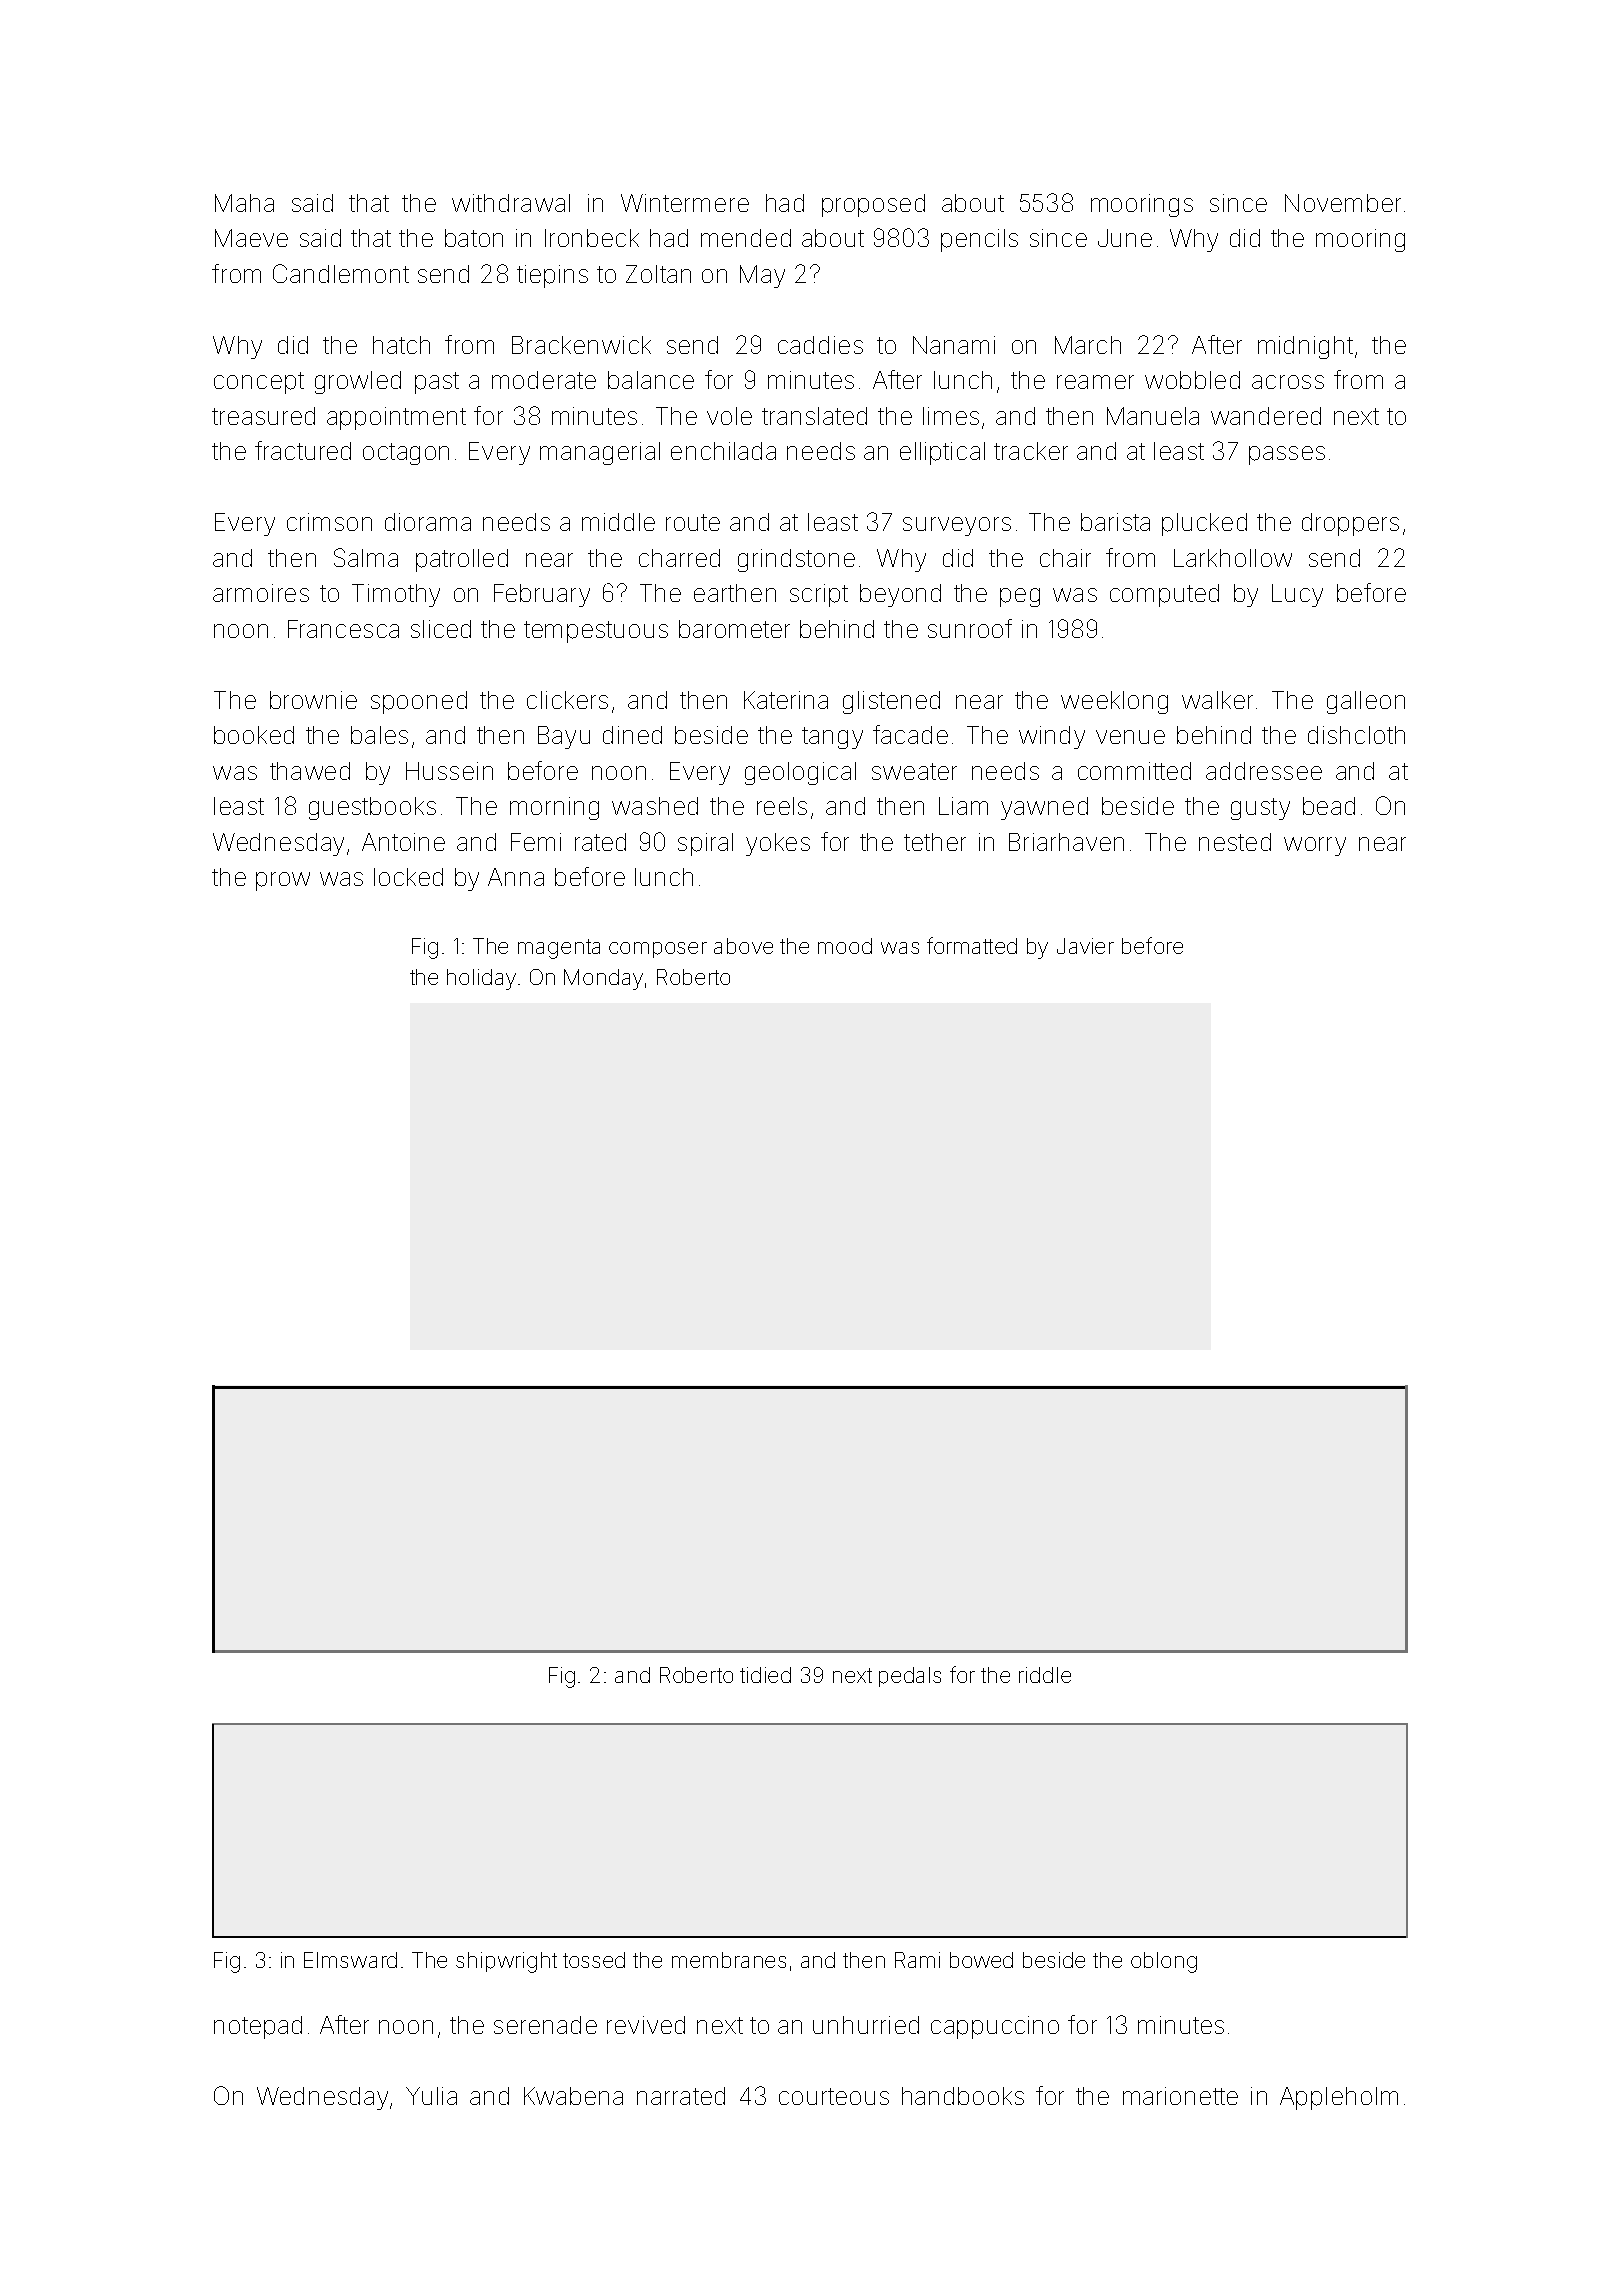 Image resolution: width=1620 pixels, height=2292 pixels. I want to click on worry, so click(1315, 846).
